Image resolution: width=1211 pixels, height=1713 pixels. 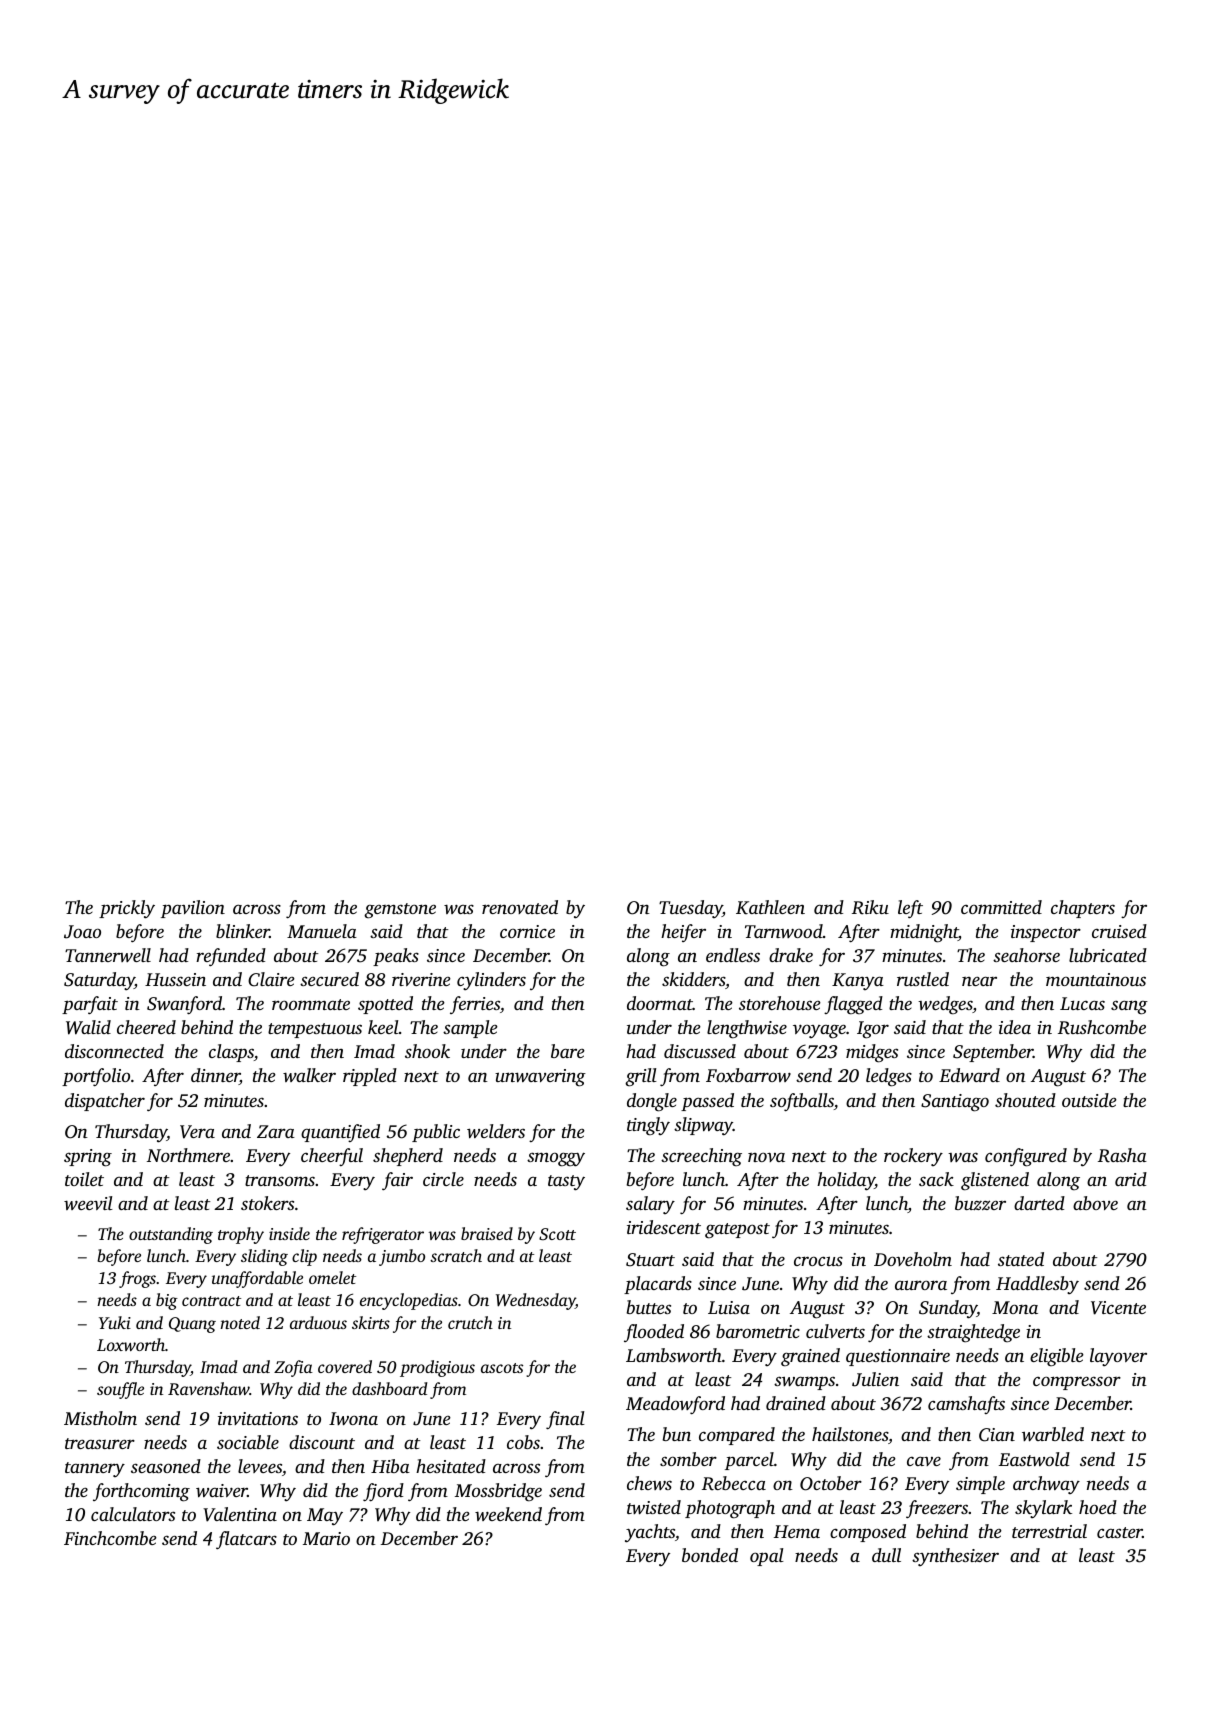 What do you see at coordinates (641, 1077) in the image?
I see `grill` at bounding box center [641, 1077].
